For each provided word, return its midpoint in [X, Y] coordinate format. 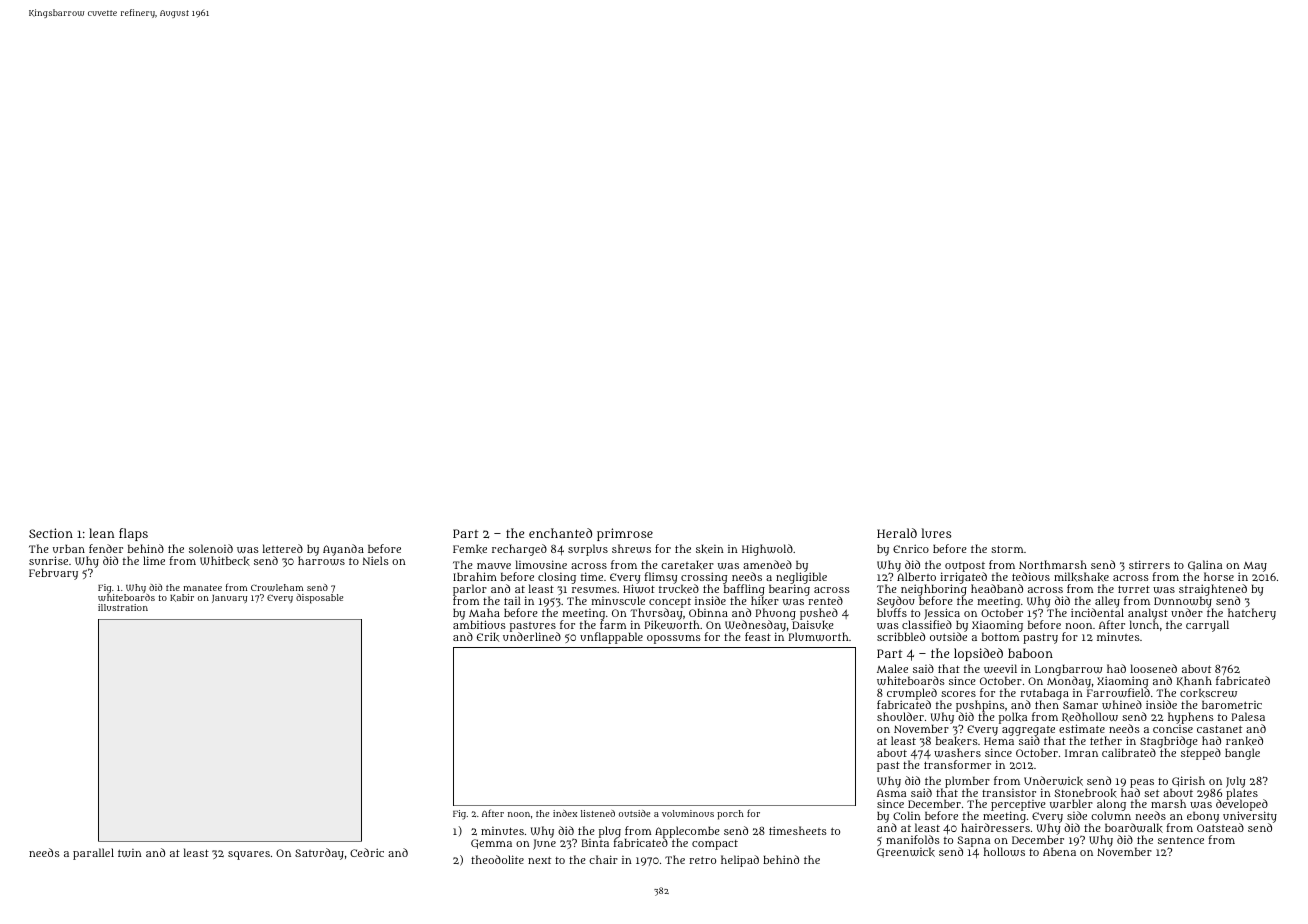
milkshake [1081, 577]
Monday [1069, 682]
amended [767, 564]
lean [102, 533]
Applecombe [687, 832]
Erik [488, 637]
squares [249, 855]
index [565, 813]
